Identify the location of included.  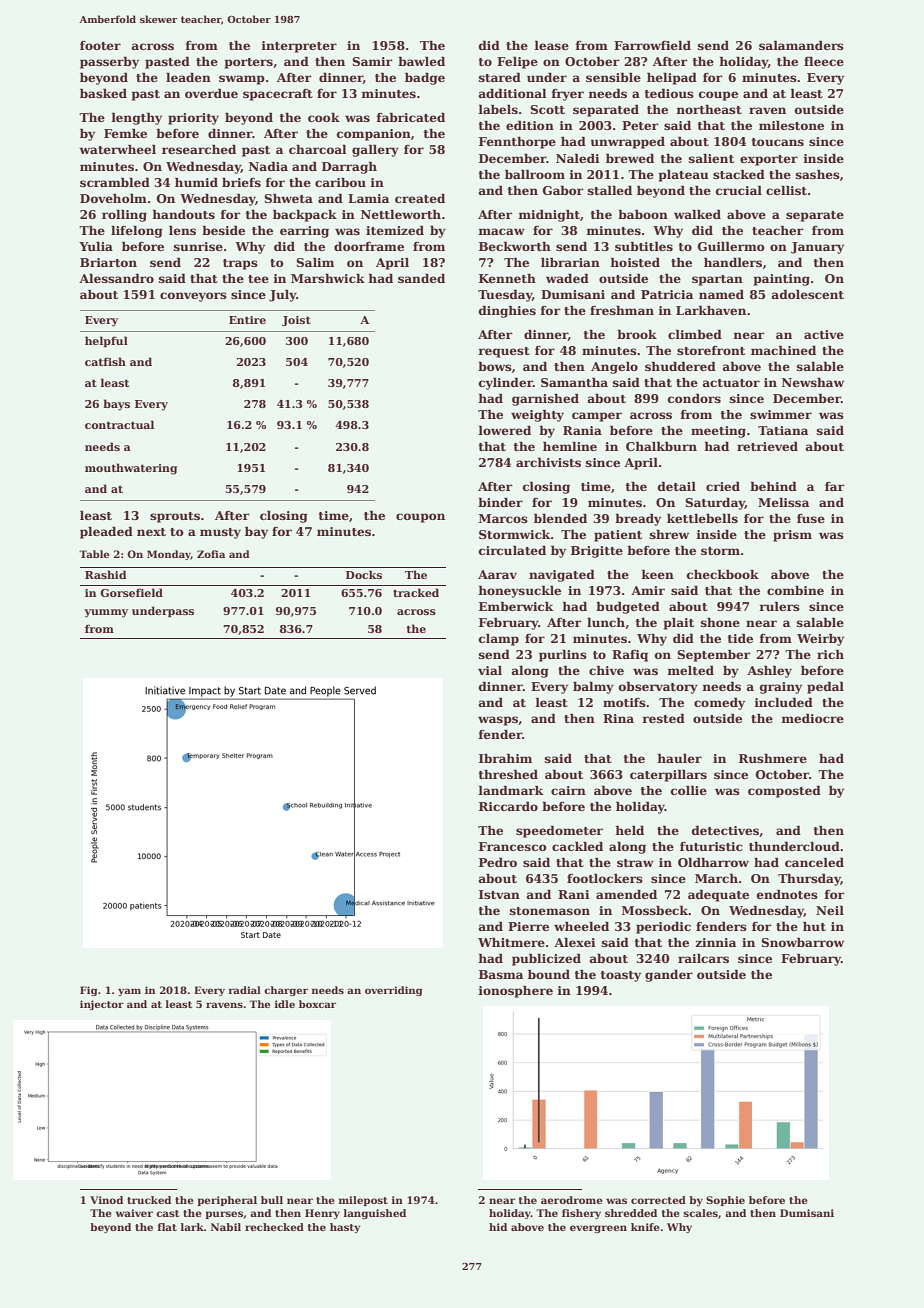
(783, 702).
